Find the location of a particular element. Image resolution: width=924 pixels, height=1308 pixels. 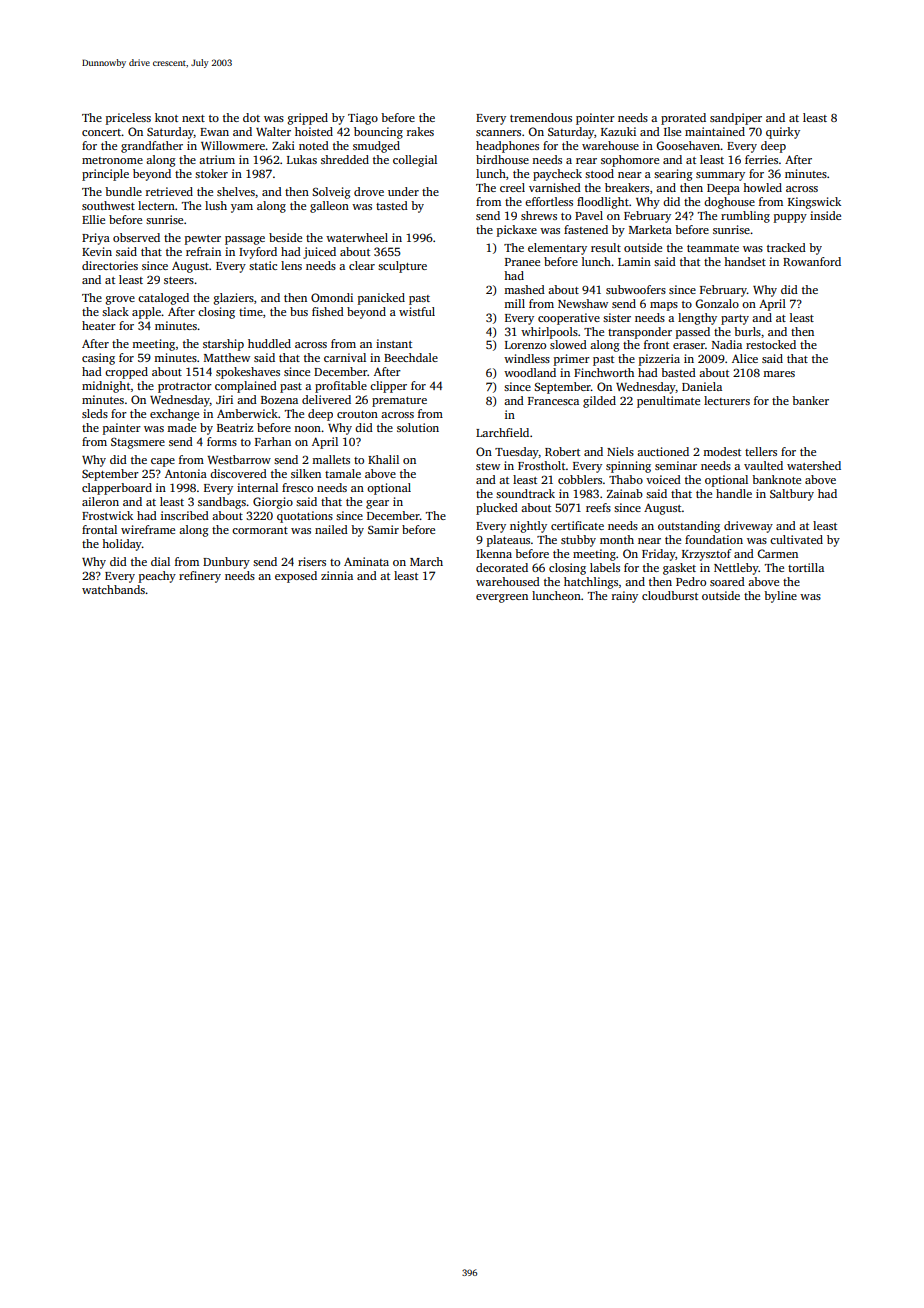

maps is located at coordinates (664, 306).
